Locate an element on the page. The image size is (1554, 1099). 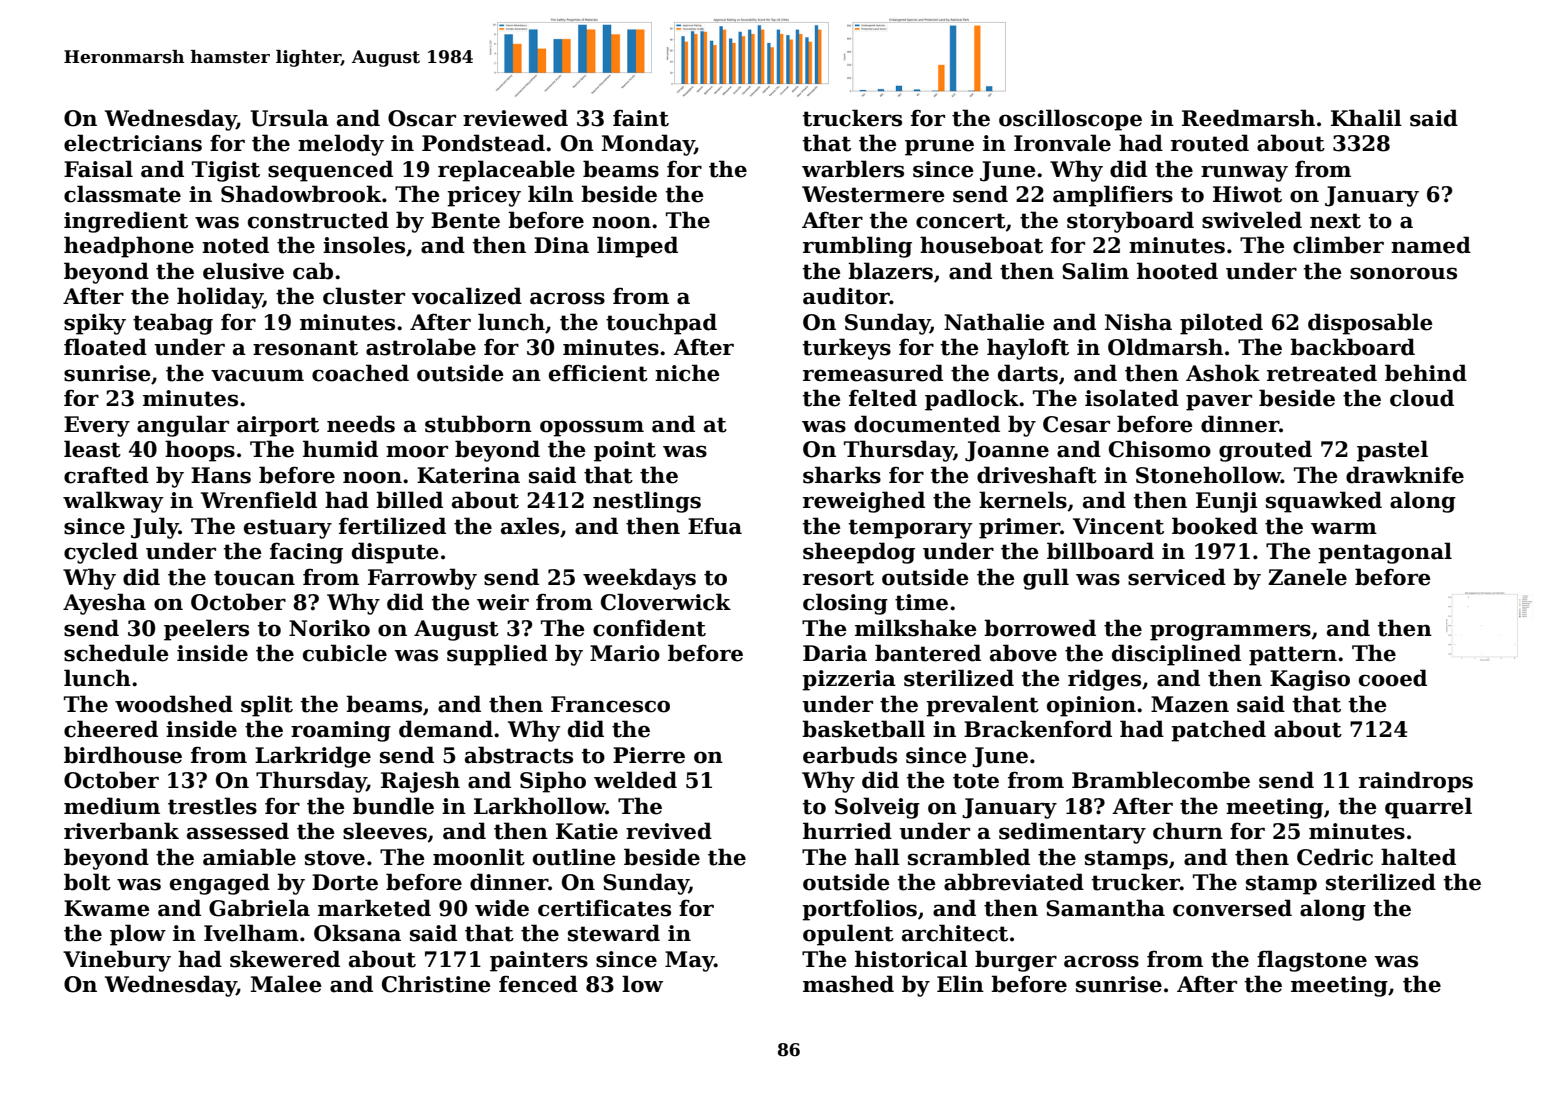
fenced is located at coordinates (538, 984).
